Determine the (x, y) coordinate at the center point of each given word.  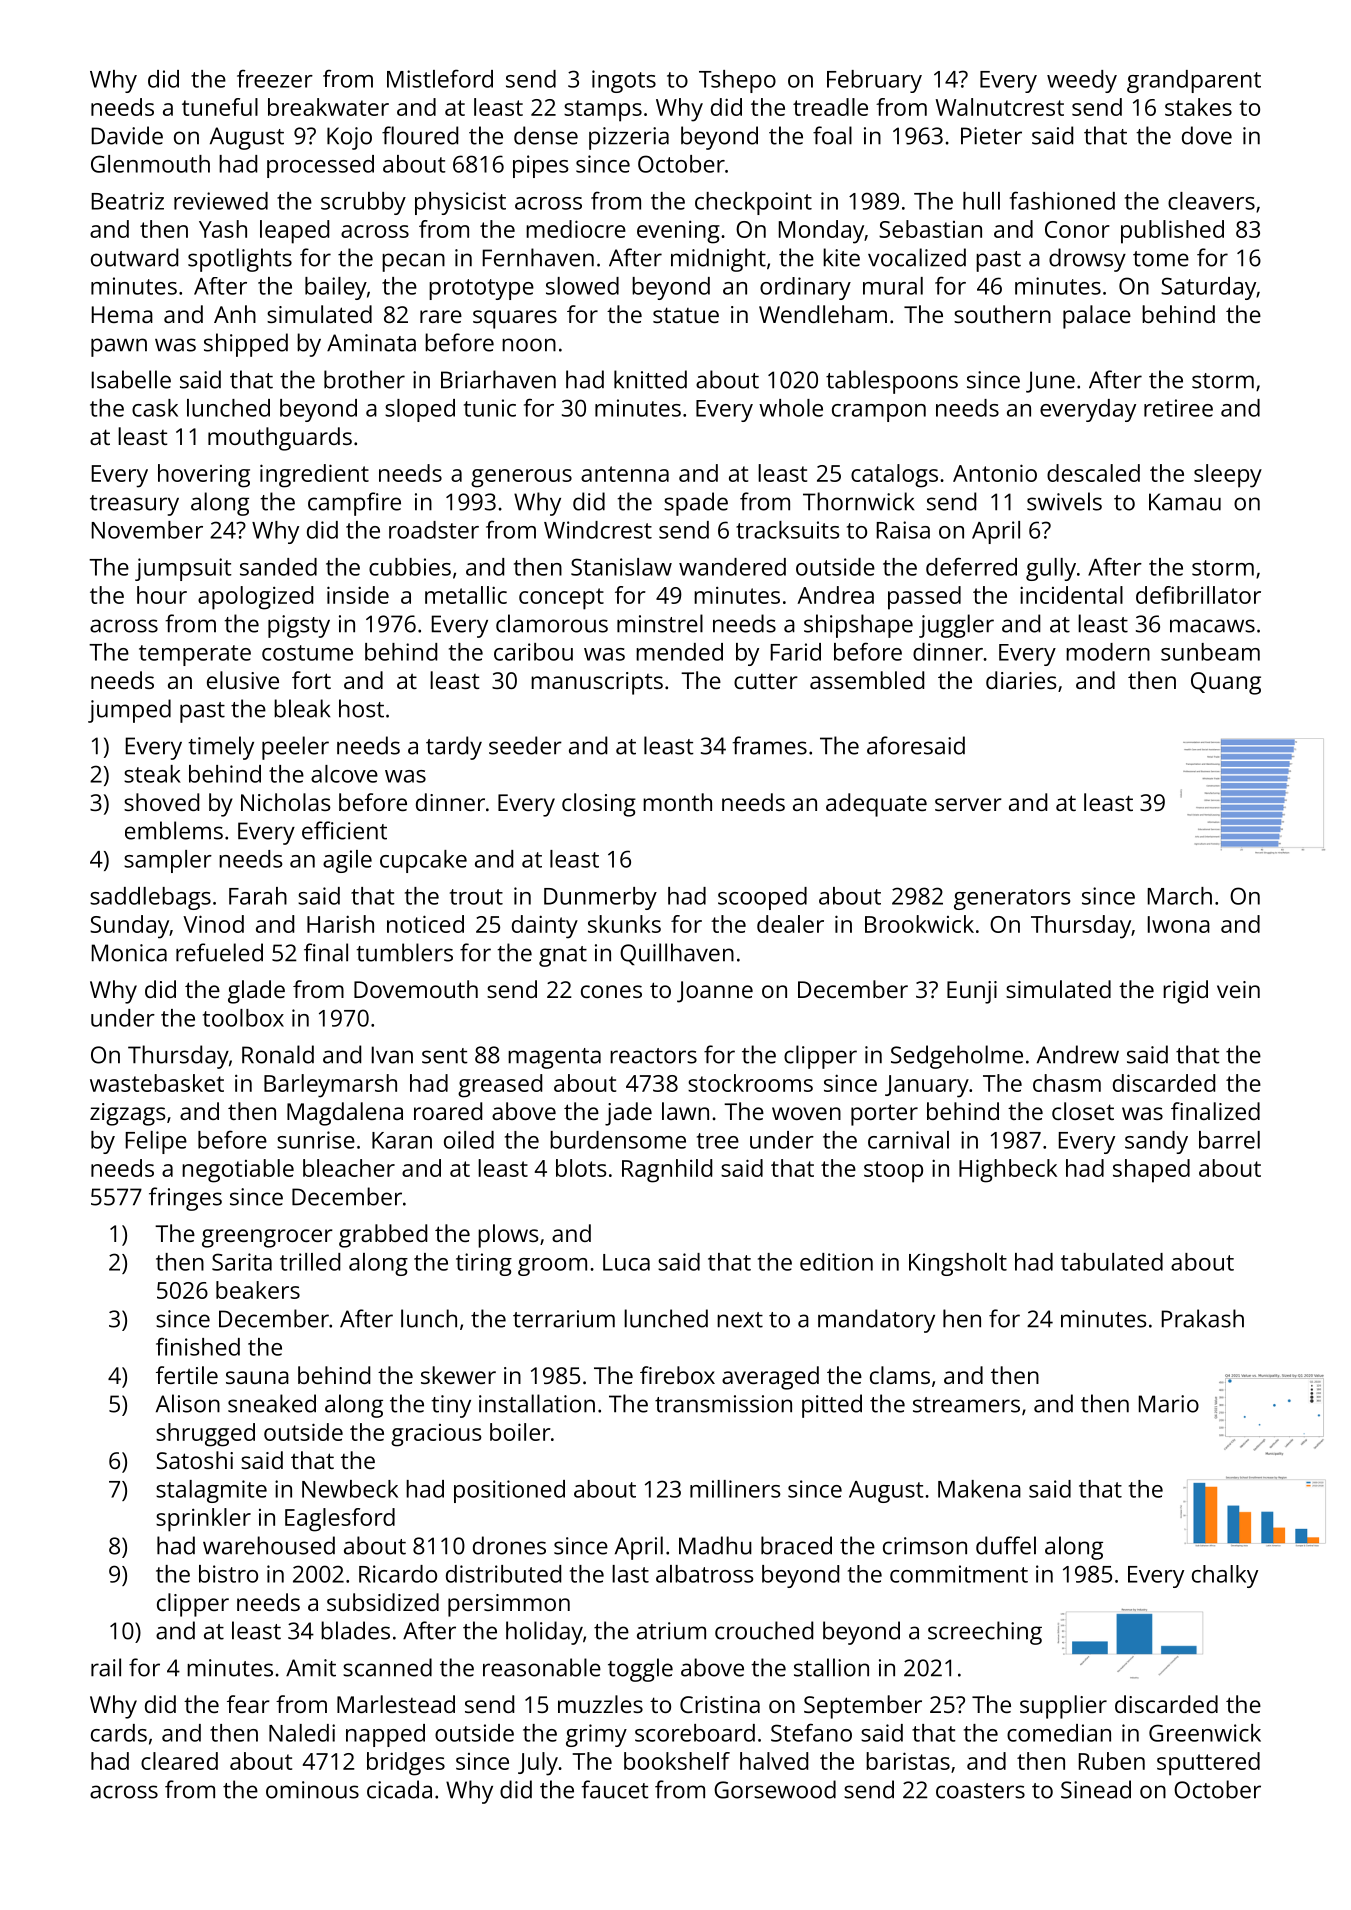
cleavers (1211, 201)
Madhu (715, 1545)
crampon (879, 413)
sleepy (1228, 476)
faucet (615, 1789)
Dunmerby (600, 898)
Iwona (1179, 924)
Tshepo (737, 81)
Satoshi (194, 1460)
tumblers (404, 952)
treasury (134, 505)
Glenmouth (150, 164)
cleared (179, 1761)
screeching (985, 1633)
